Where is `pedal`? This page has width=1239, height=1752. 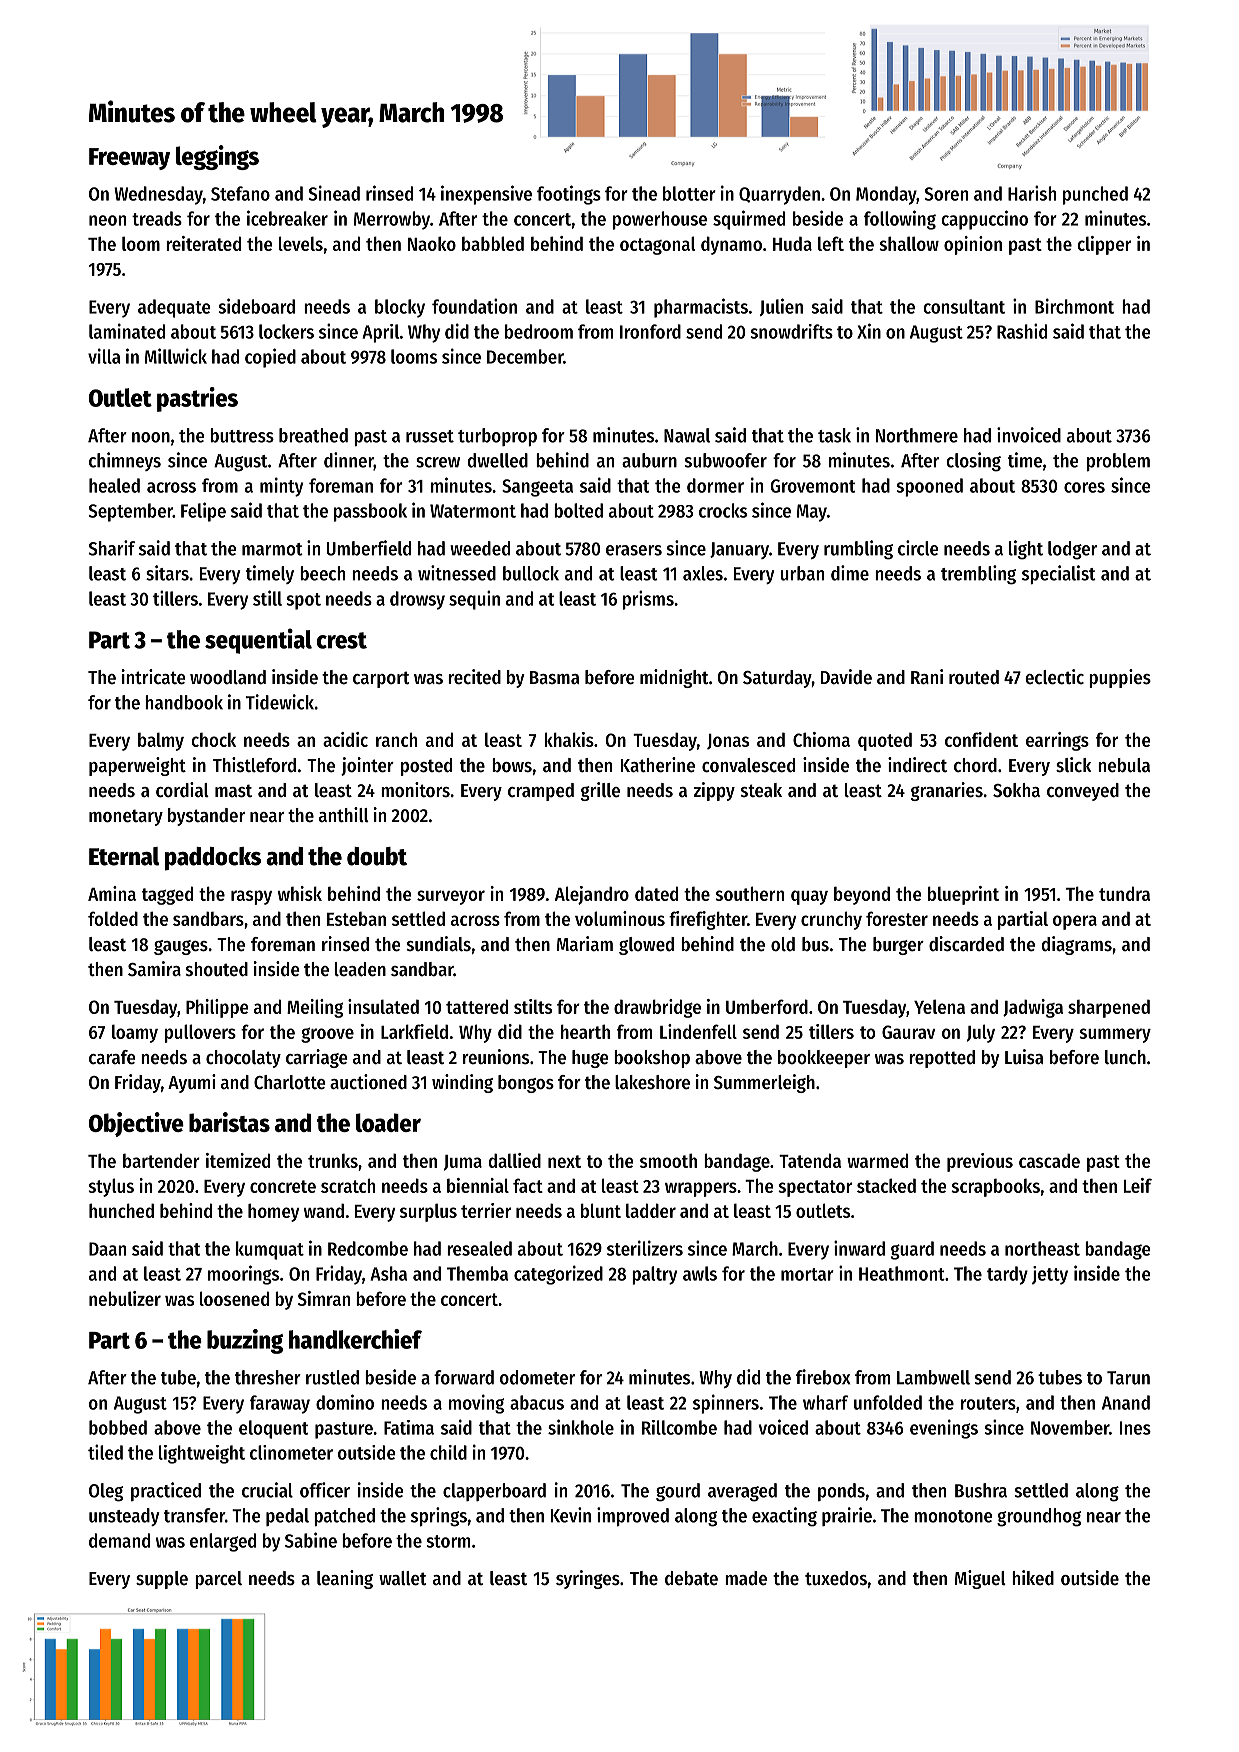
pedal is located at coordinates (287, 1517).
